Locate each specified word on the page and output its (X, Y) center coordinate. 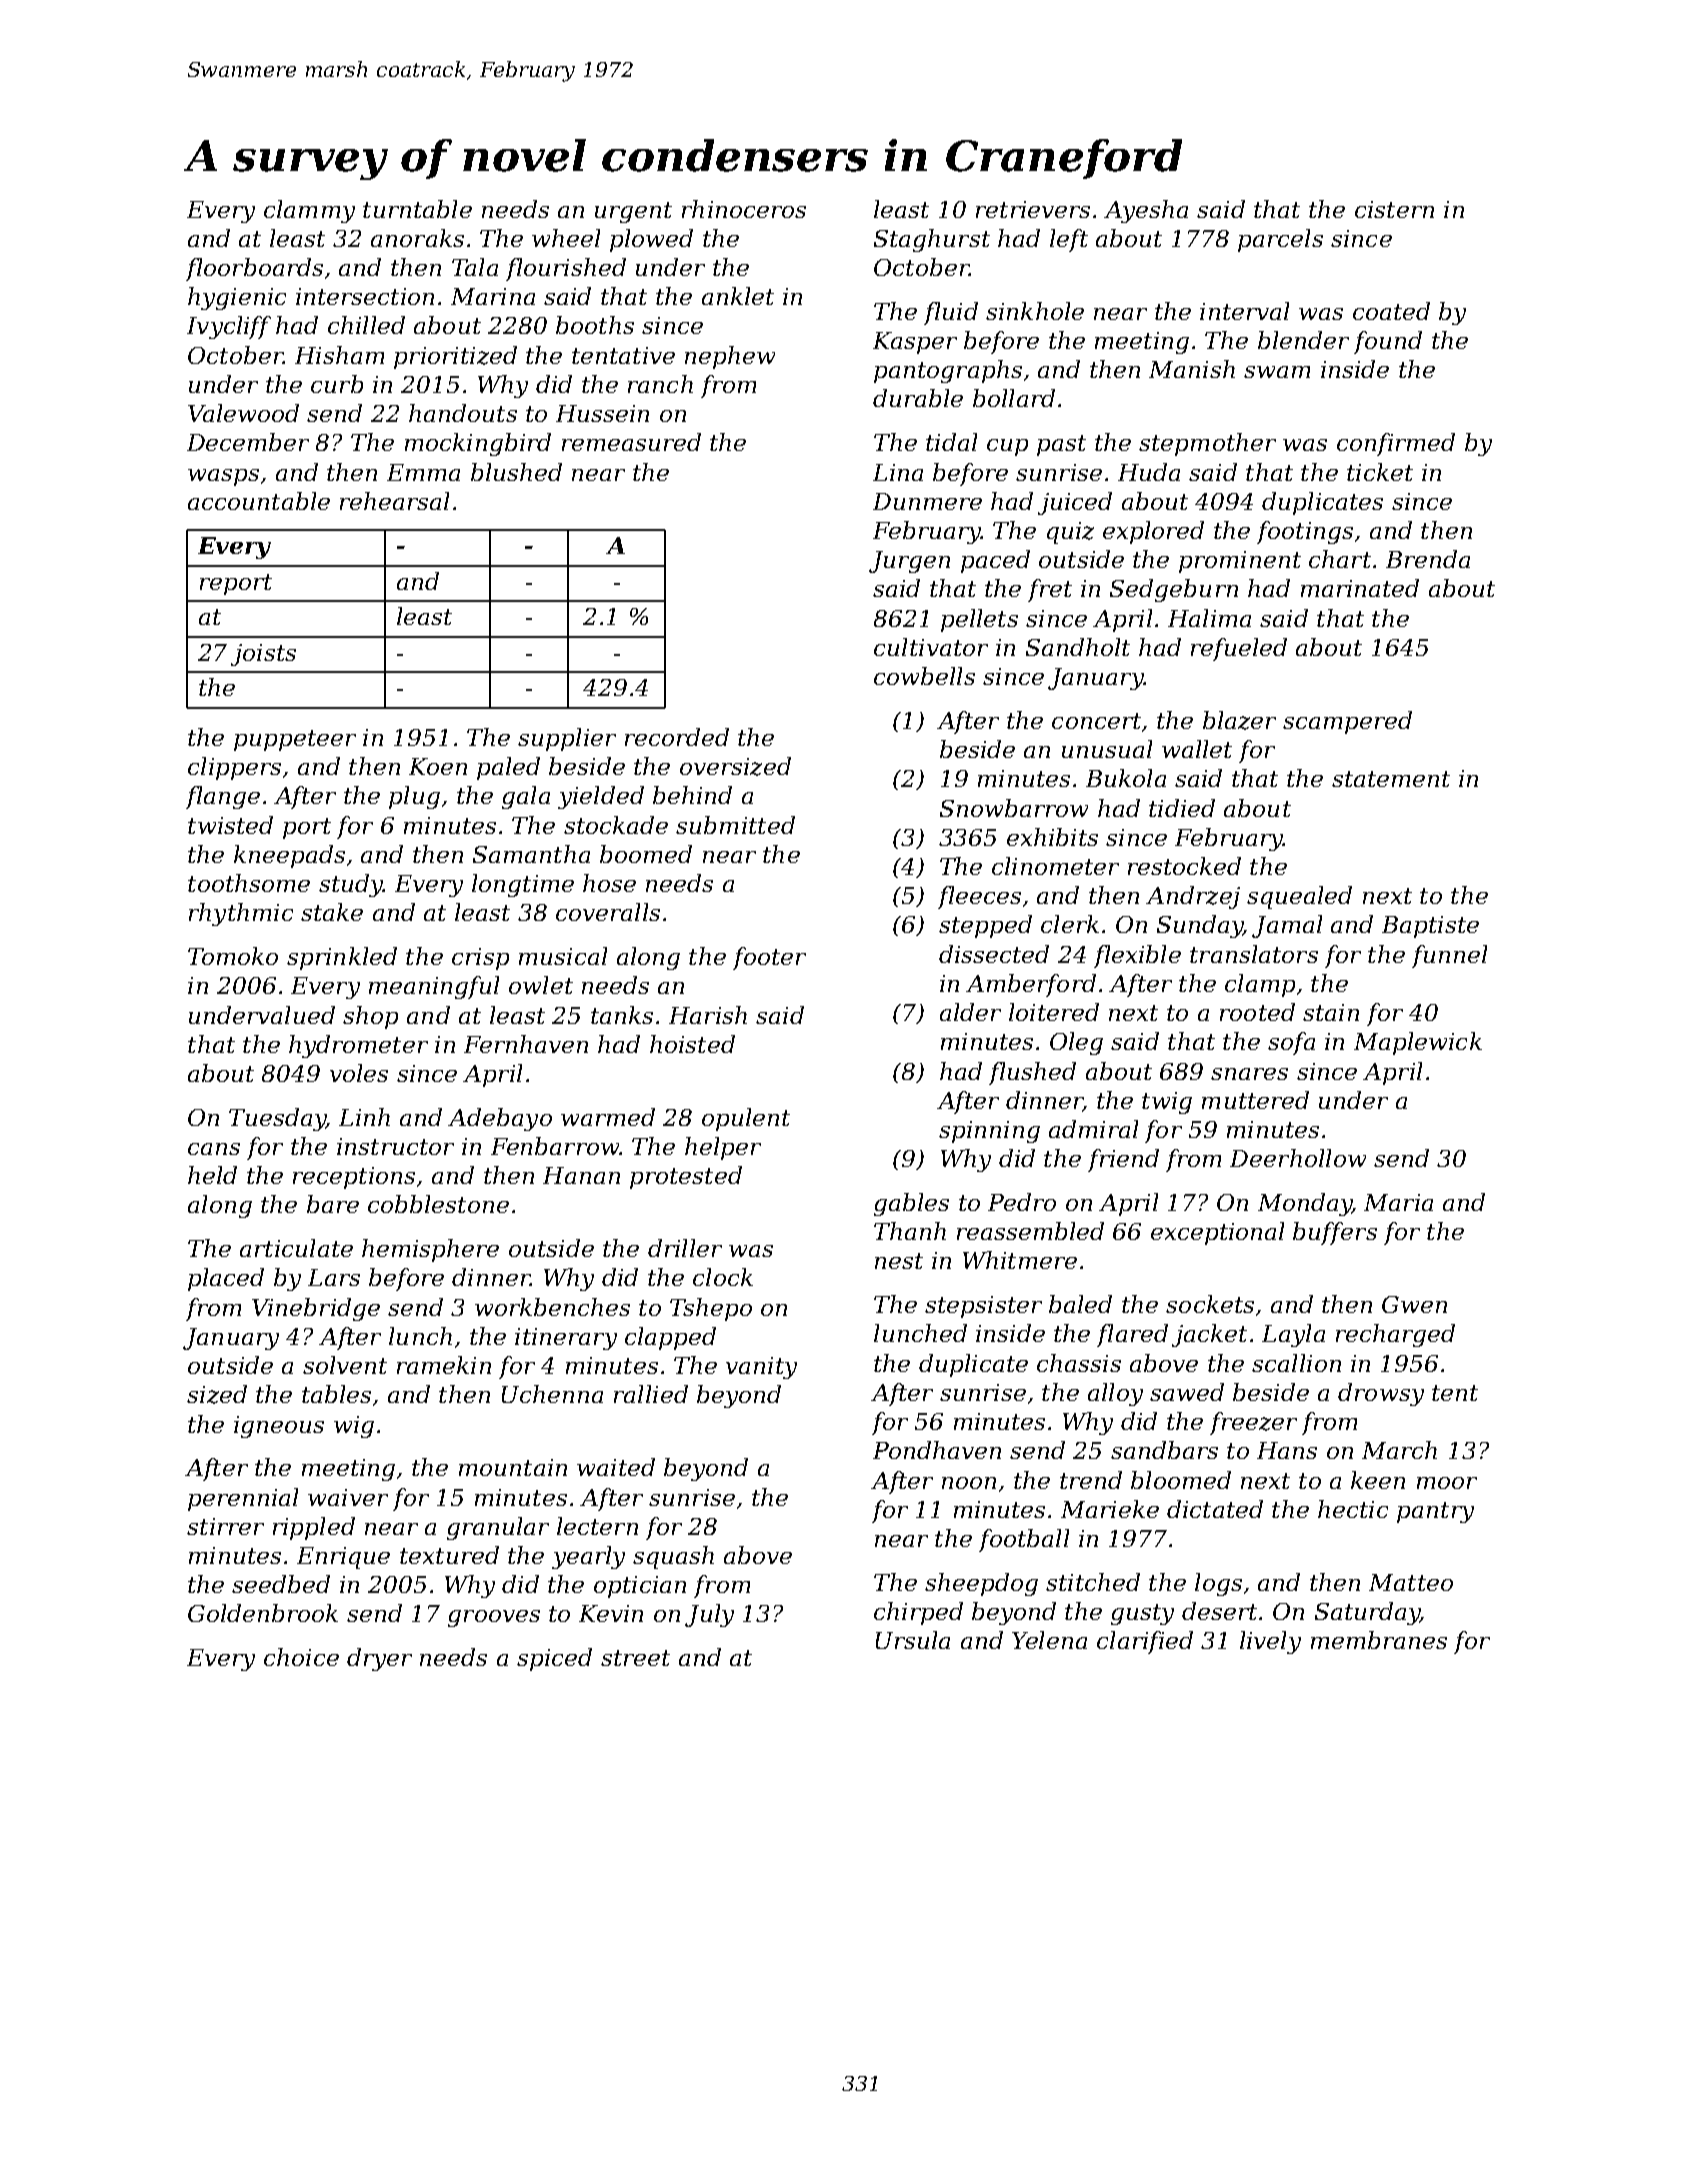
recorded (677, 737)
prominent (1240, 562)
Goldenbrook (263, 1613)
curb (337, 384)
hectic (1353, 1509)
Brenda (1428, 559)
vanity (761, 1368)
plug (414, 797)
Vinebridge (316, 1309)
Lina (898, 472)
